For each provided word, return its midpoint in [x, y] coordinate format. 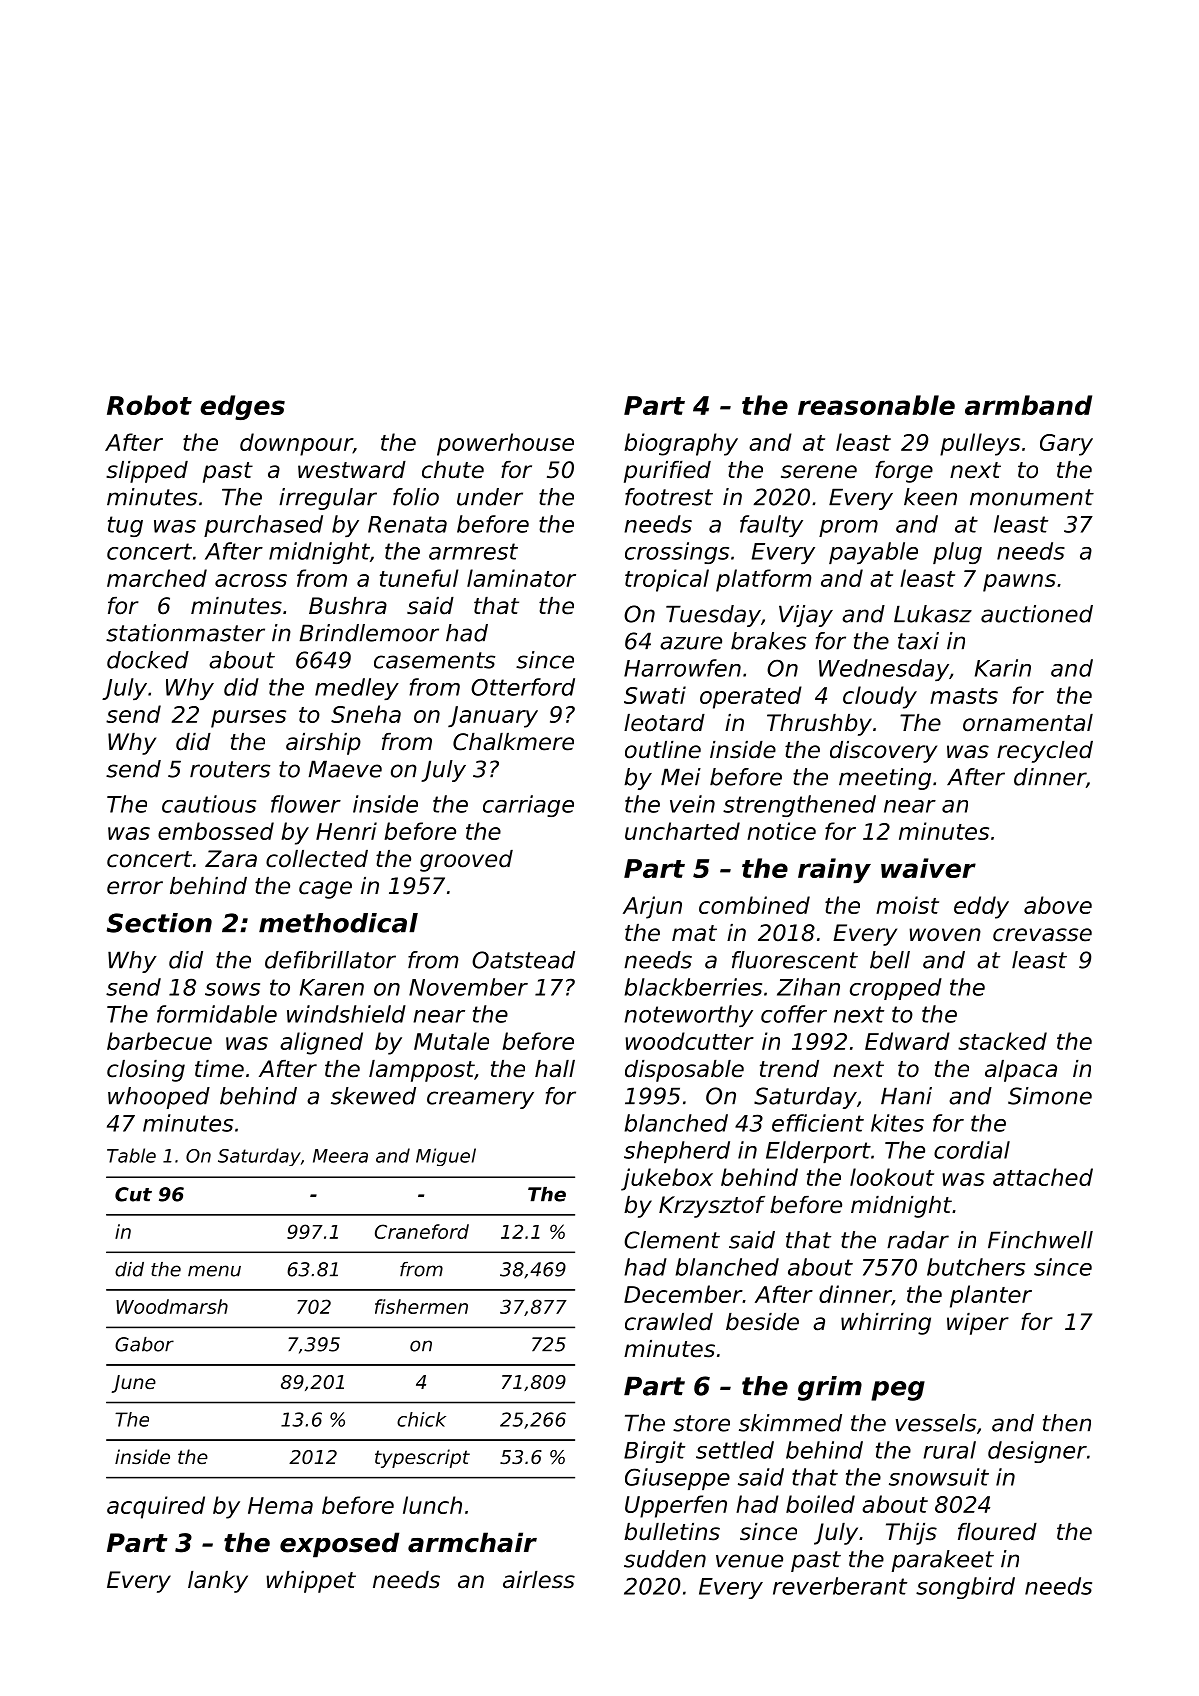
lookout [892, 1177]
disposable [684, 1071]
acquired [156, 1507]
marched [157, 578]
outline [663, 750]
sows [232, 989]
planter [991, 1296]
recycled [1045, 752]
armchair [472, 1542]
